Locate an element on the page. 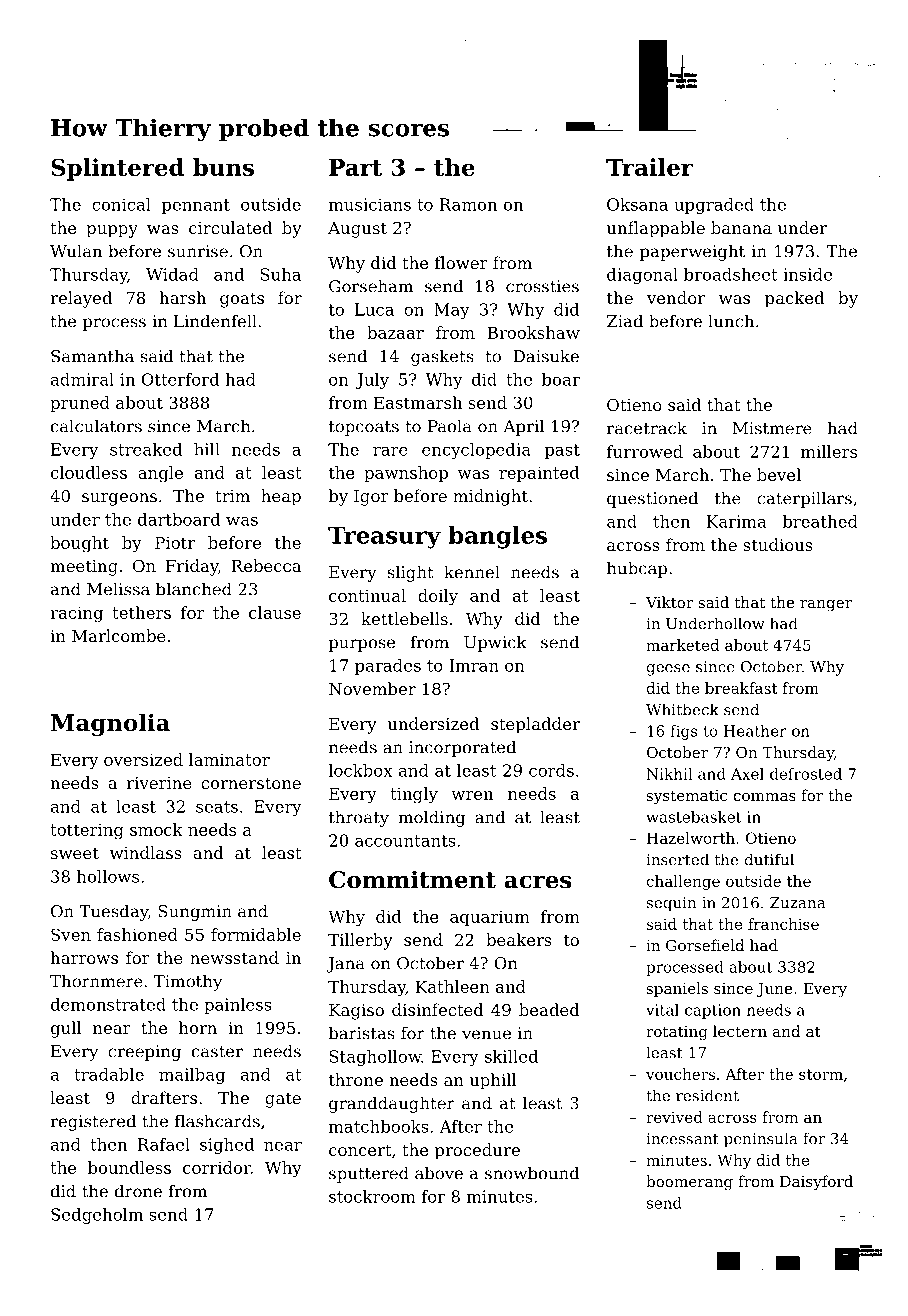 This page has width=908, height=1316. geese is located at coordinates (668, 670).
